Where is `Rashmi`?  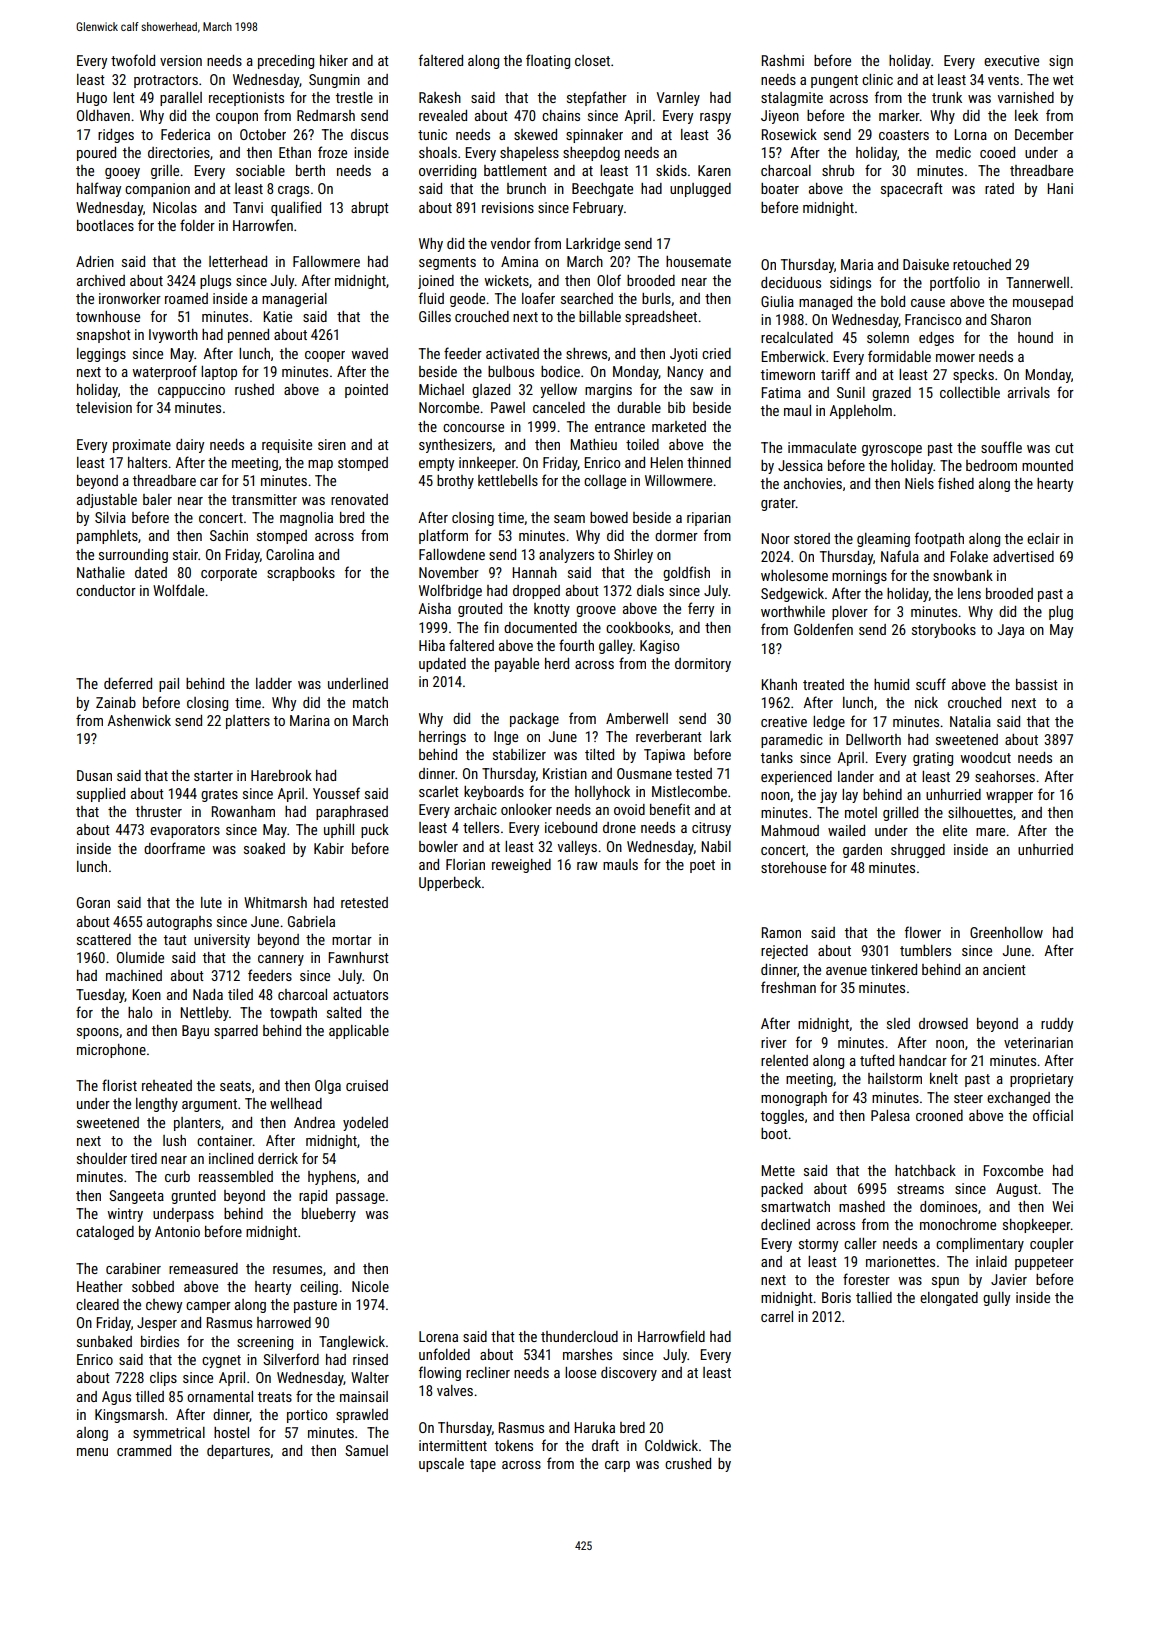 Rashmi is located at coordinates (782, 60).
